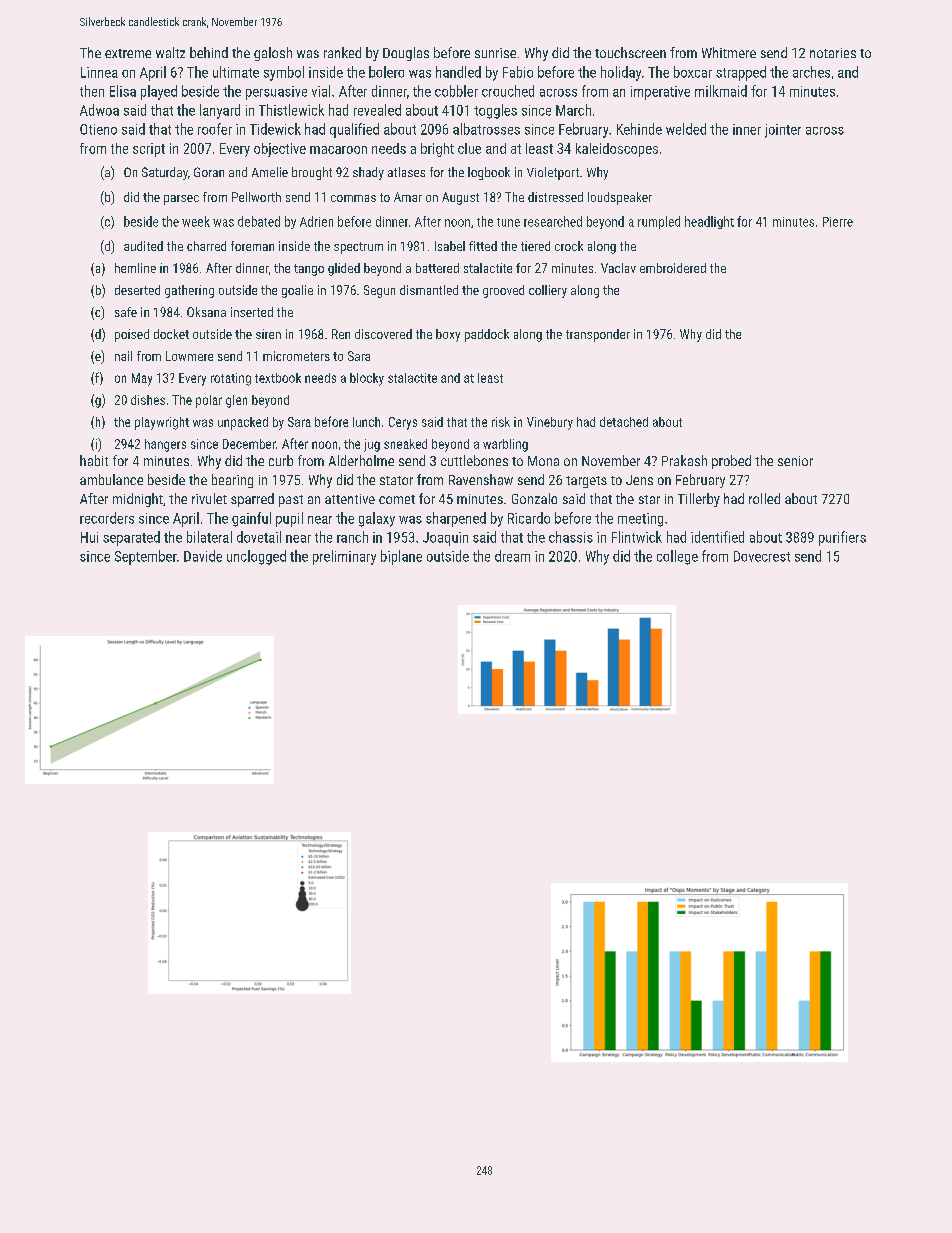  Describe the element at coordinates (660, 93) in the screenshot. I see `imperative` at that location.
